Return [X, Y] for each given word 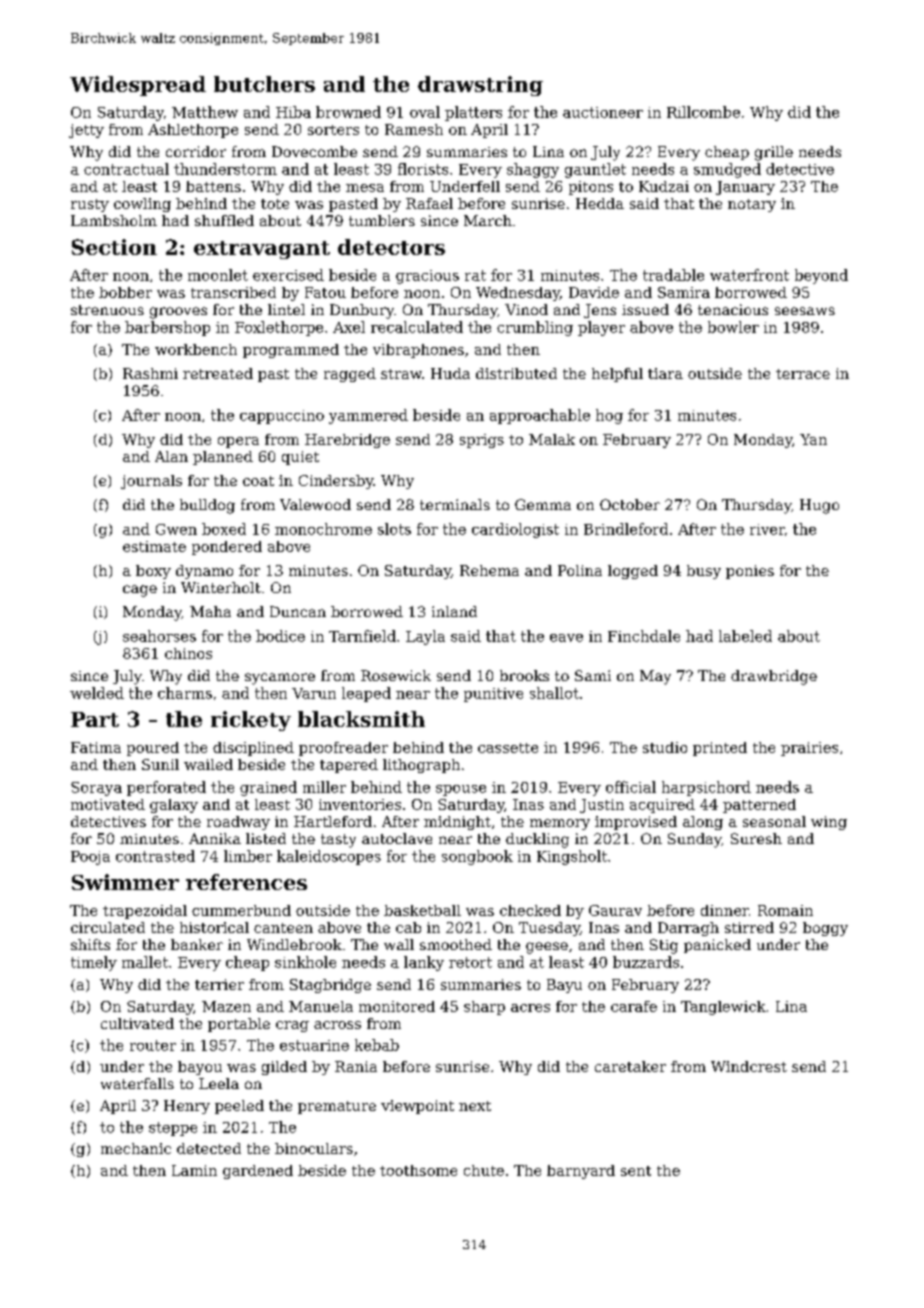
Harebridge [347, 441]
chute [484, 1170]
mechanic [136, 1148]
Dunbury [362, 311]
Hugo [819, 506]
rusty [90, 205]
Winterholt [221, 587]
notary [752, 205]
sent [636, 1171]
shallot [554, 693]
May [655, 677]
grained [268, 788]
